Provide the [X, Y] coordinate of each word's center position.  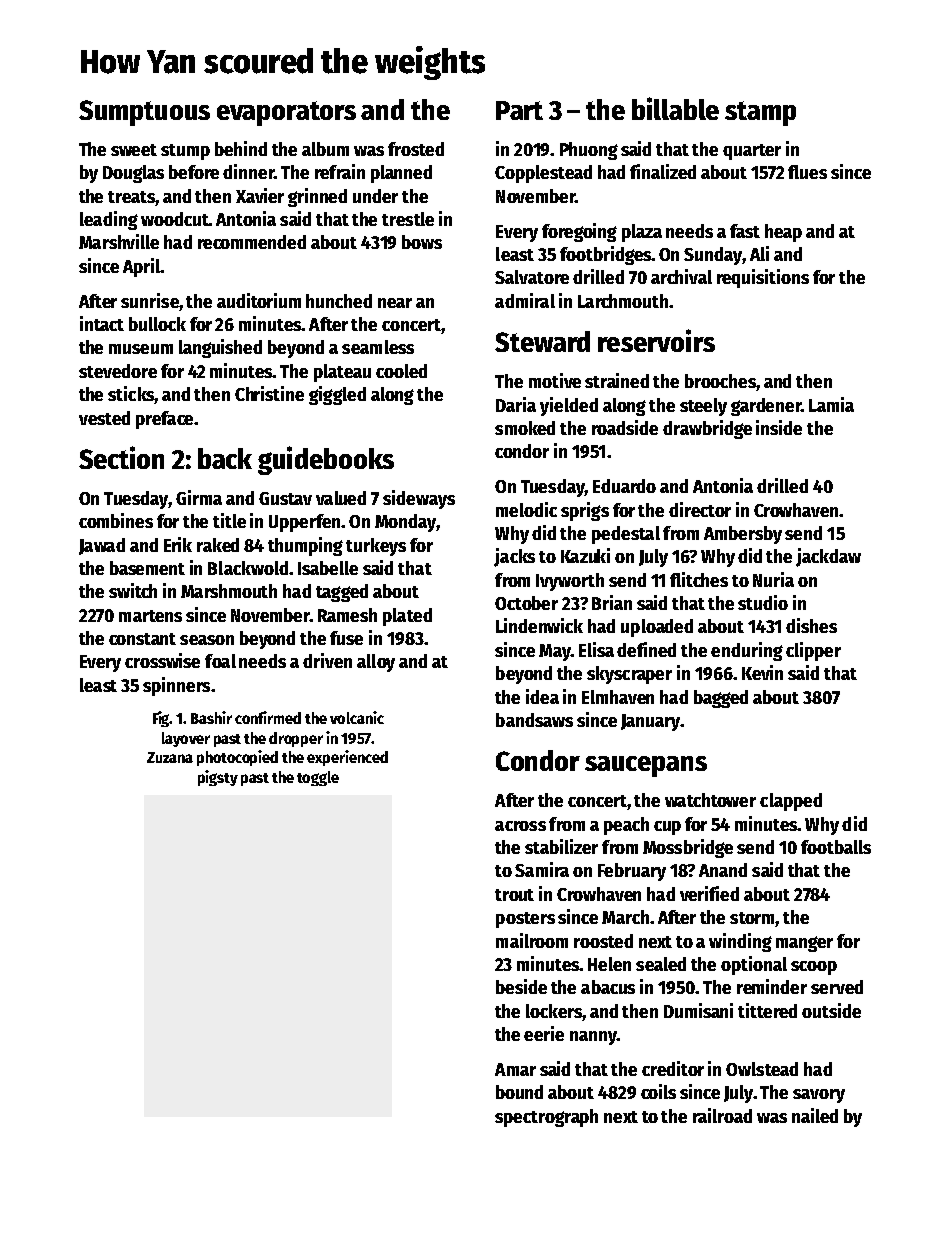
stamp [760, 113]
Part [519, 110]
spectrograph [546, 1118]
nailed [815, 1115]
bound [519, 1092]
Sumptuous [144, 113]
